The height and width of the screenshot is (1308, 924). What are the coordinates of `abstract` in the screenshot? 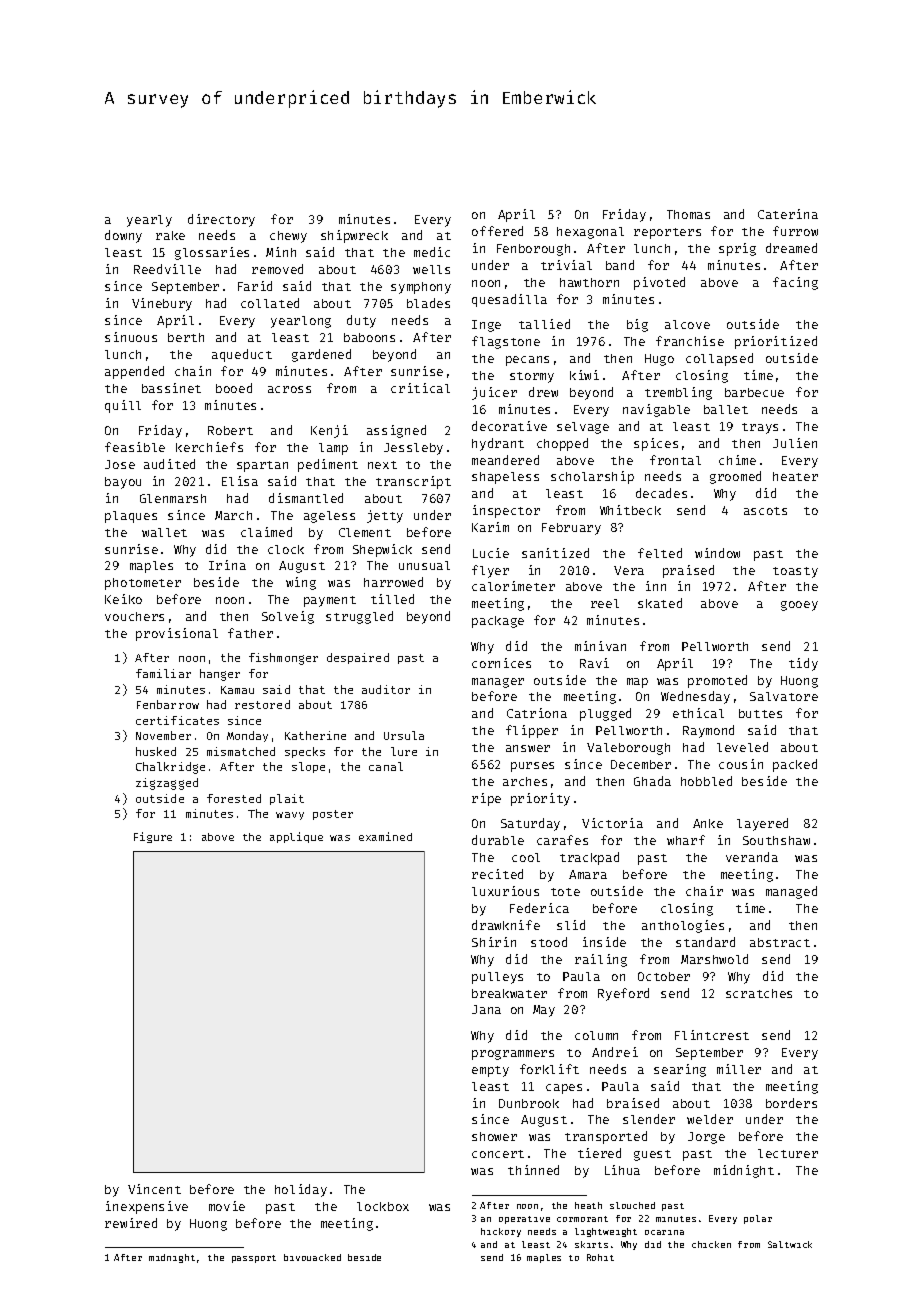 It's located at (780, 942).
